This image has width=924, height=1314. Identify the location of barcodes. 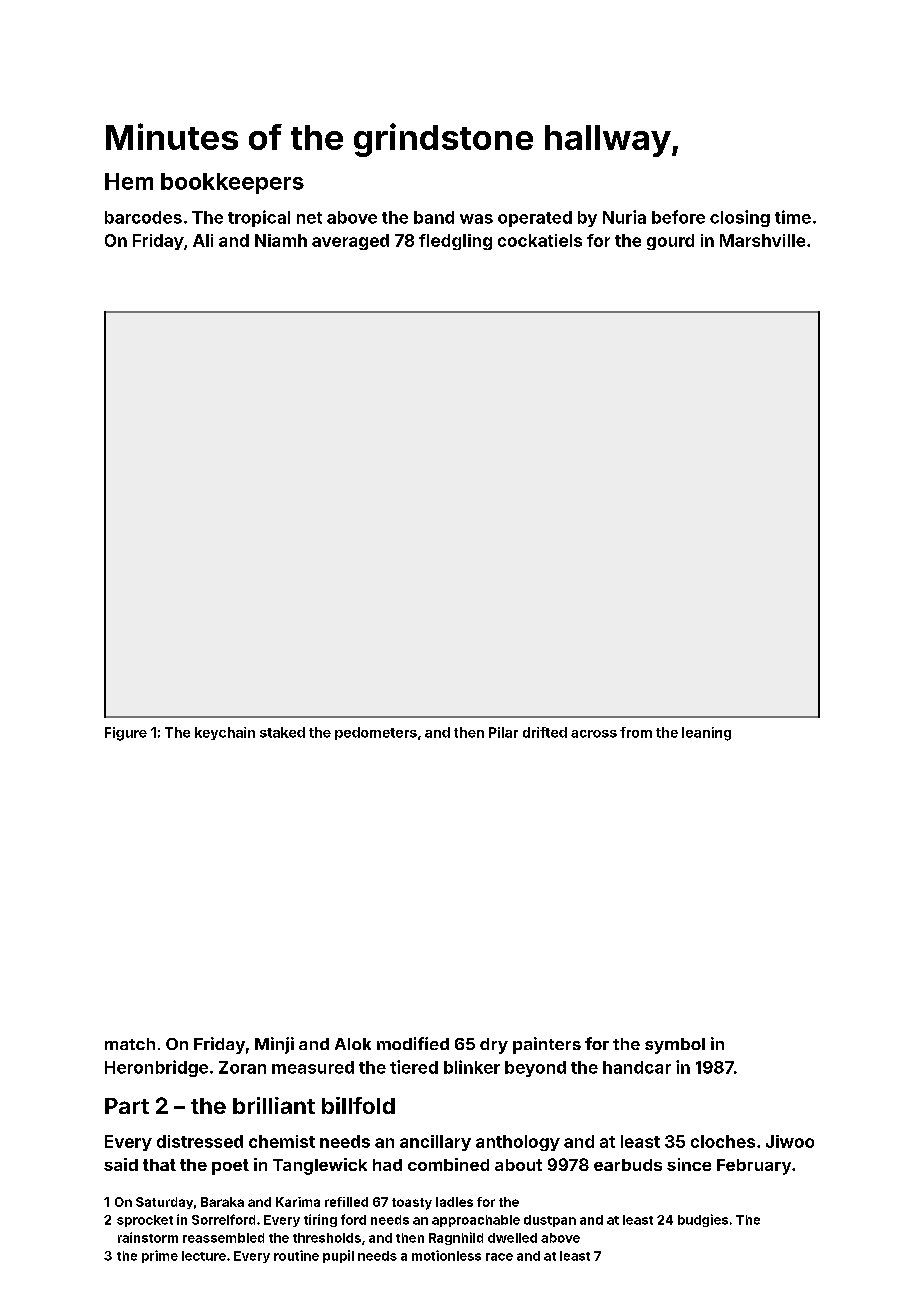
(143, 217).
